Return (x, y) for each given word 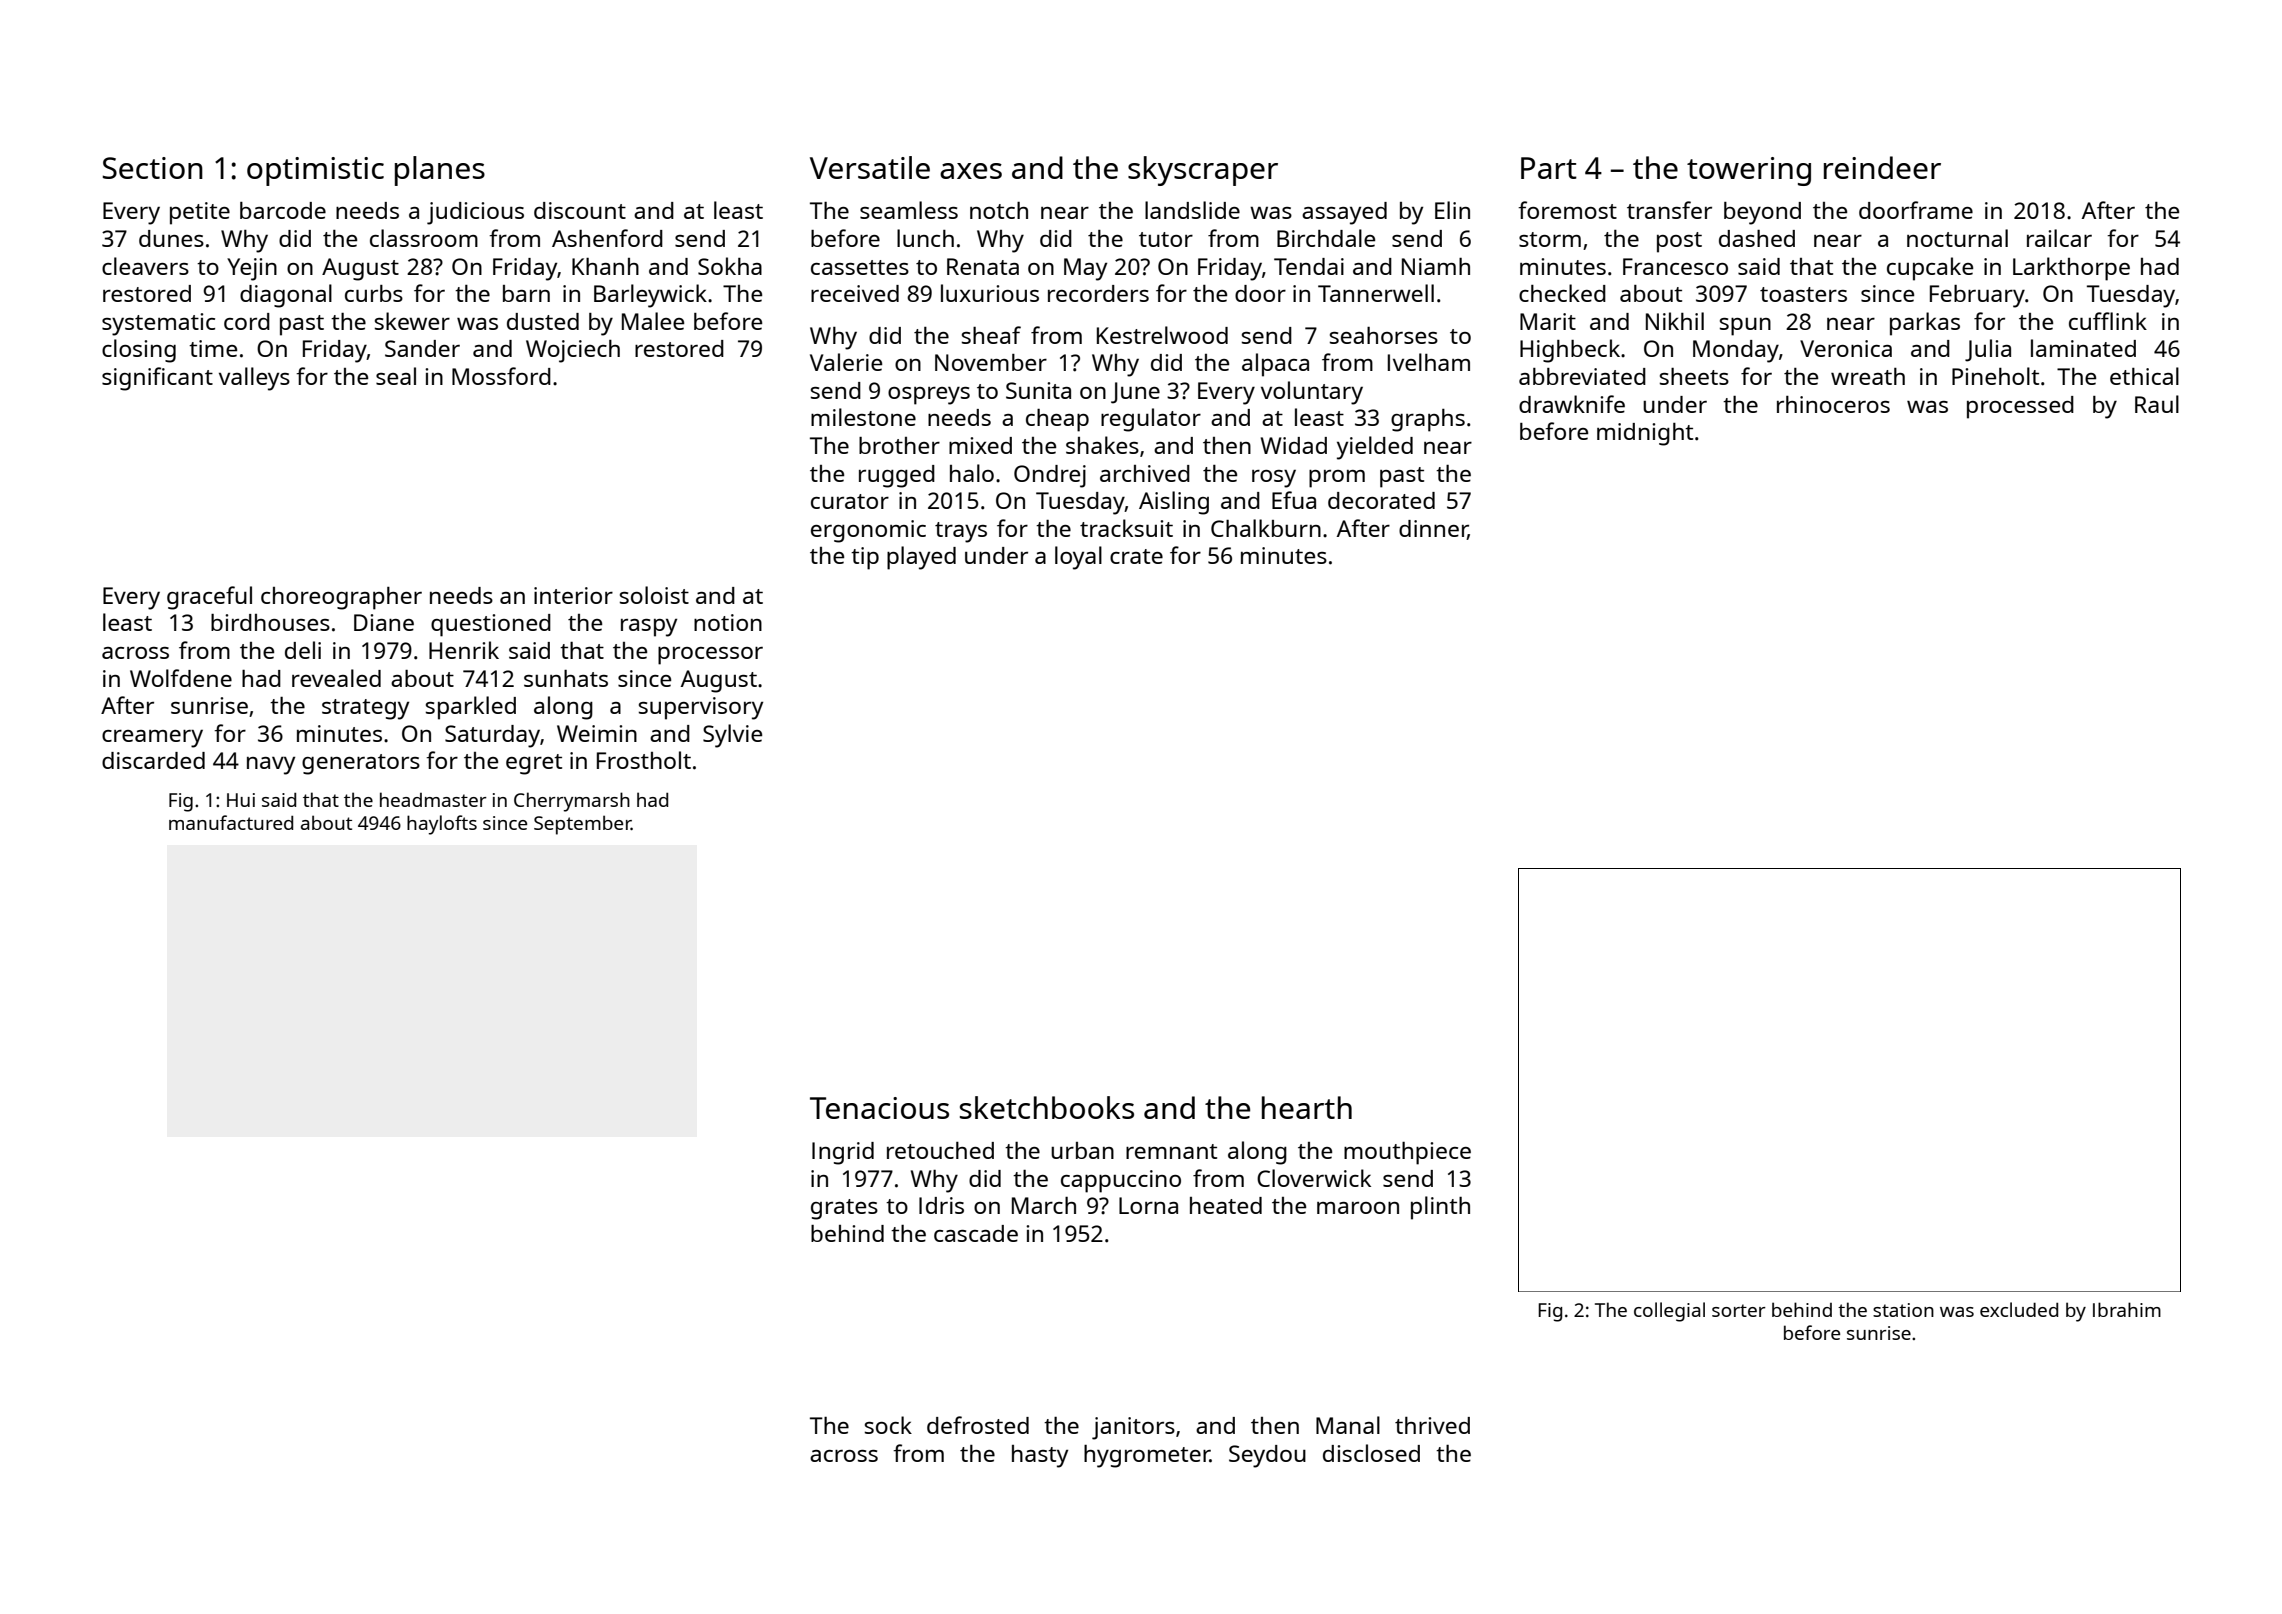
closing (139, 351)
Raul (2157, 404)
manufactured (231, 822)
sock (888, 1425)
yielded (1375, 448)
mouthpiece (1407, 1153)
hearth (1307, 1107)
